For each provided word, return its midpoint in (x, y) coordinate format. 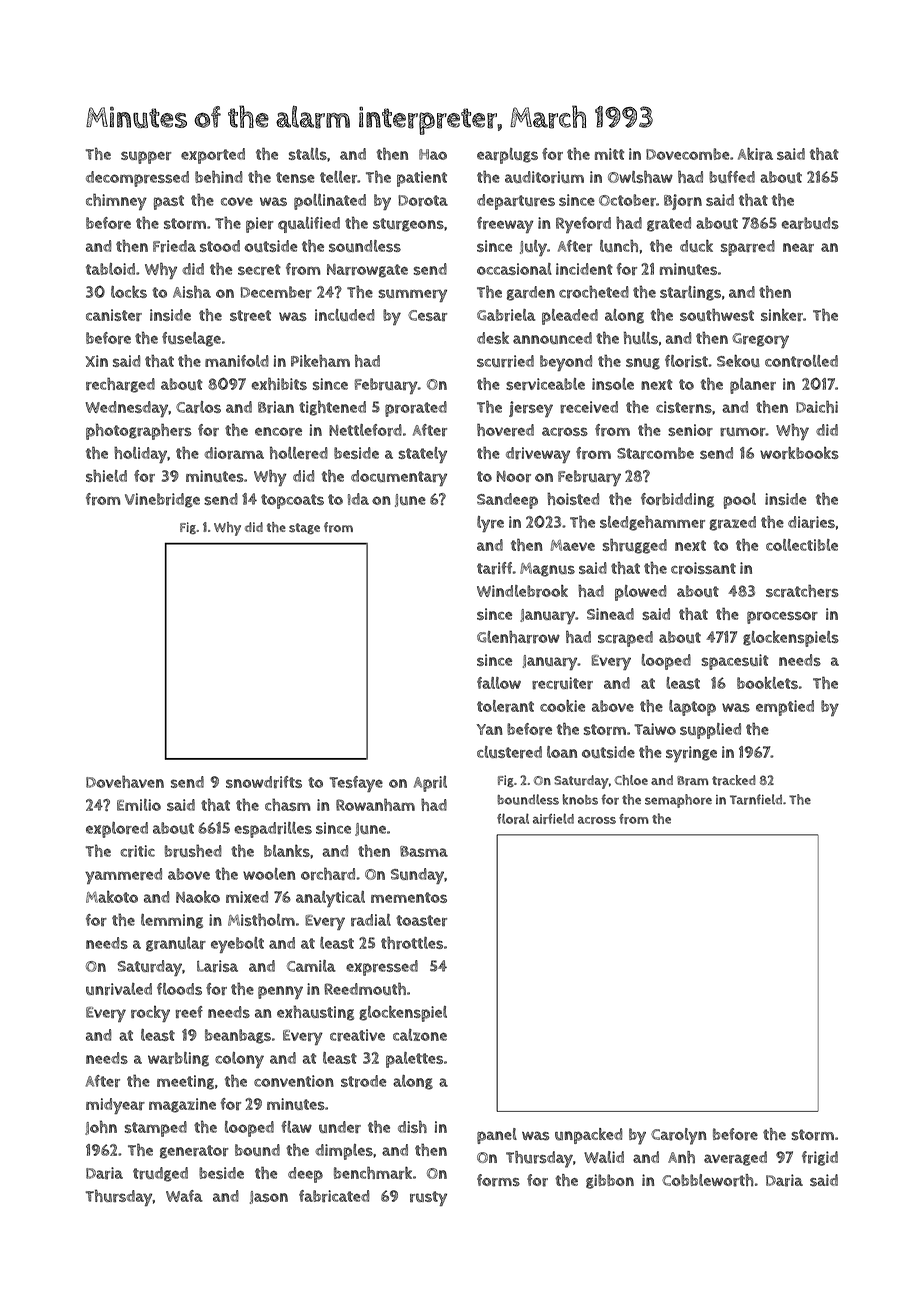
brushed (193, 850)
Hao (433, 154)
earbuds (810, 223)
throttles (412, 942)
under (340, 1127)
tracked (734, 780)
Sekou (738, 360)
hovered (505, 430)
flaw (296, 1127)
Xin (96, 361)
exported (213, 156)
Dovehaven (125, 781)
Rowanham (375, 804)
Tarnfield (756, 799)
